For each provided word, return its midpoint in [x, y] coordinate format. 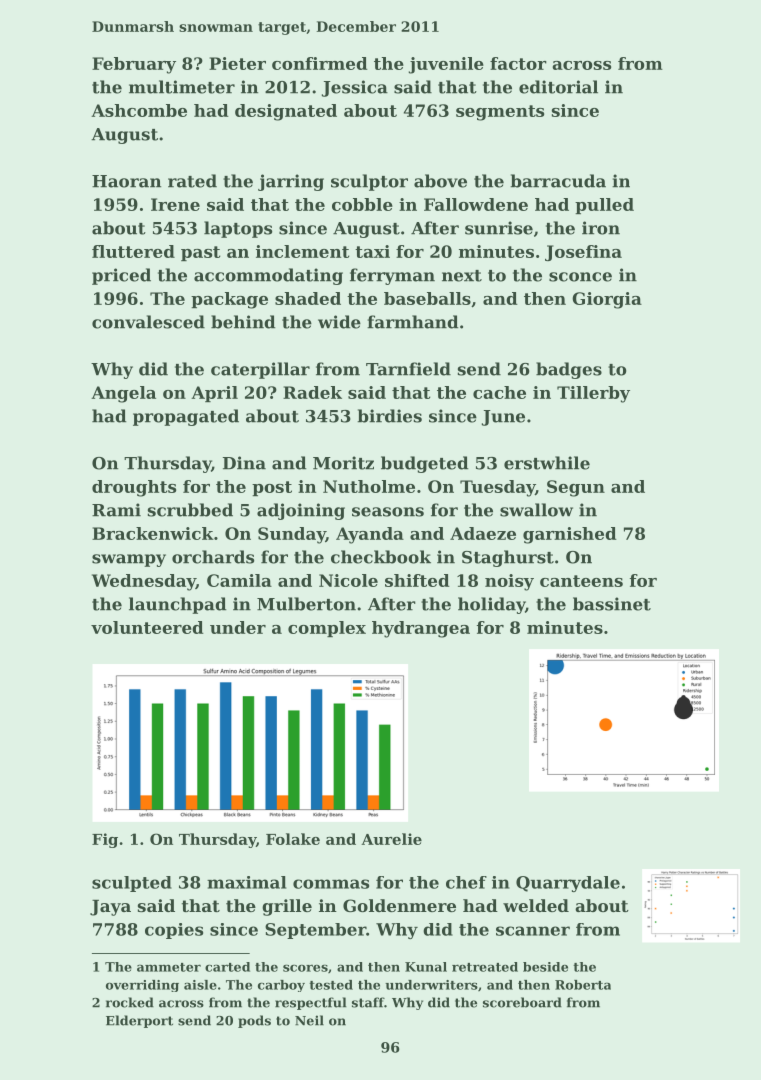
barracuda [558, 181]
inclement [302, 251]
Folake [293, 839]
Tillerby [593, 394]
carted [227, 967]
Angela [123, 394]
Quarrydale [568, 884]
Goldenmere [399, 905]
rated [192, 181]
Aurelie [391, 839]
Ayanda [370, 535]
